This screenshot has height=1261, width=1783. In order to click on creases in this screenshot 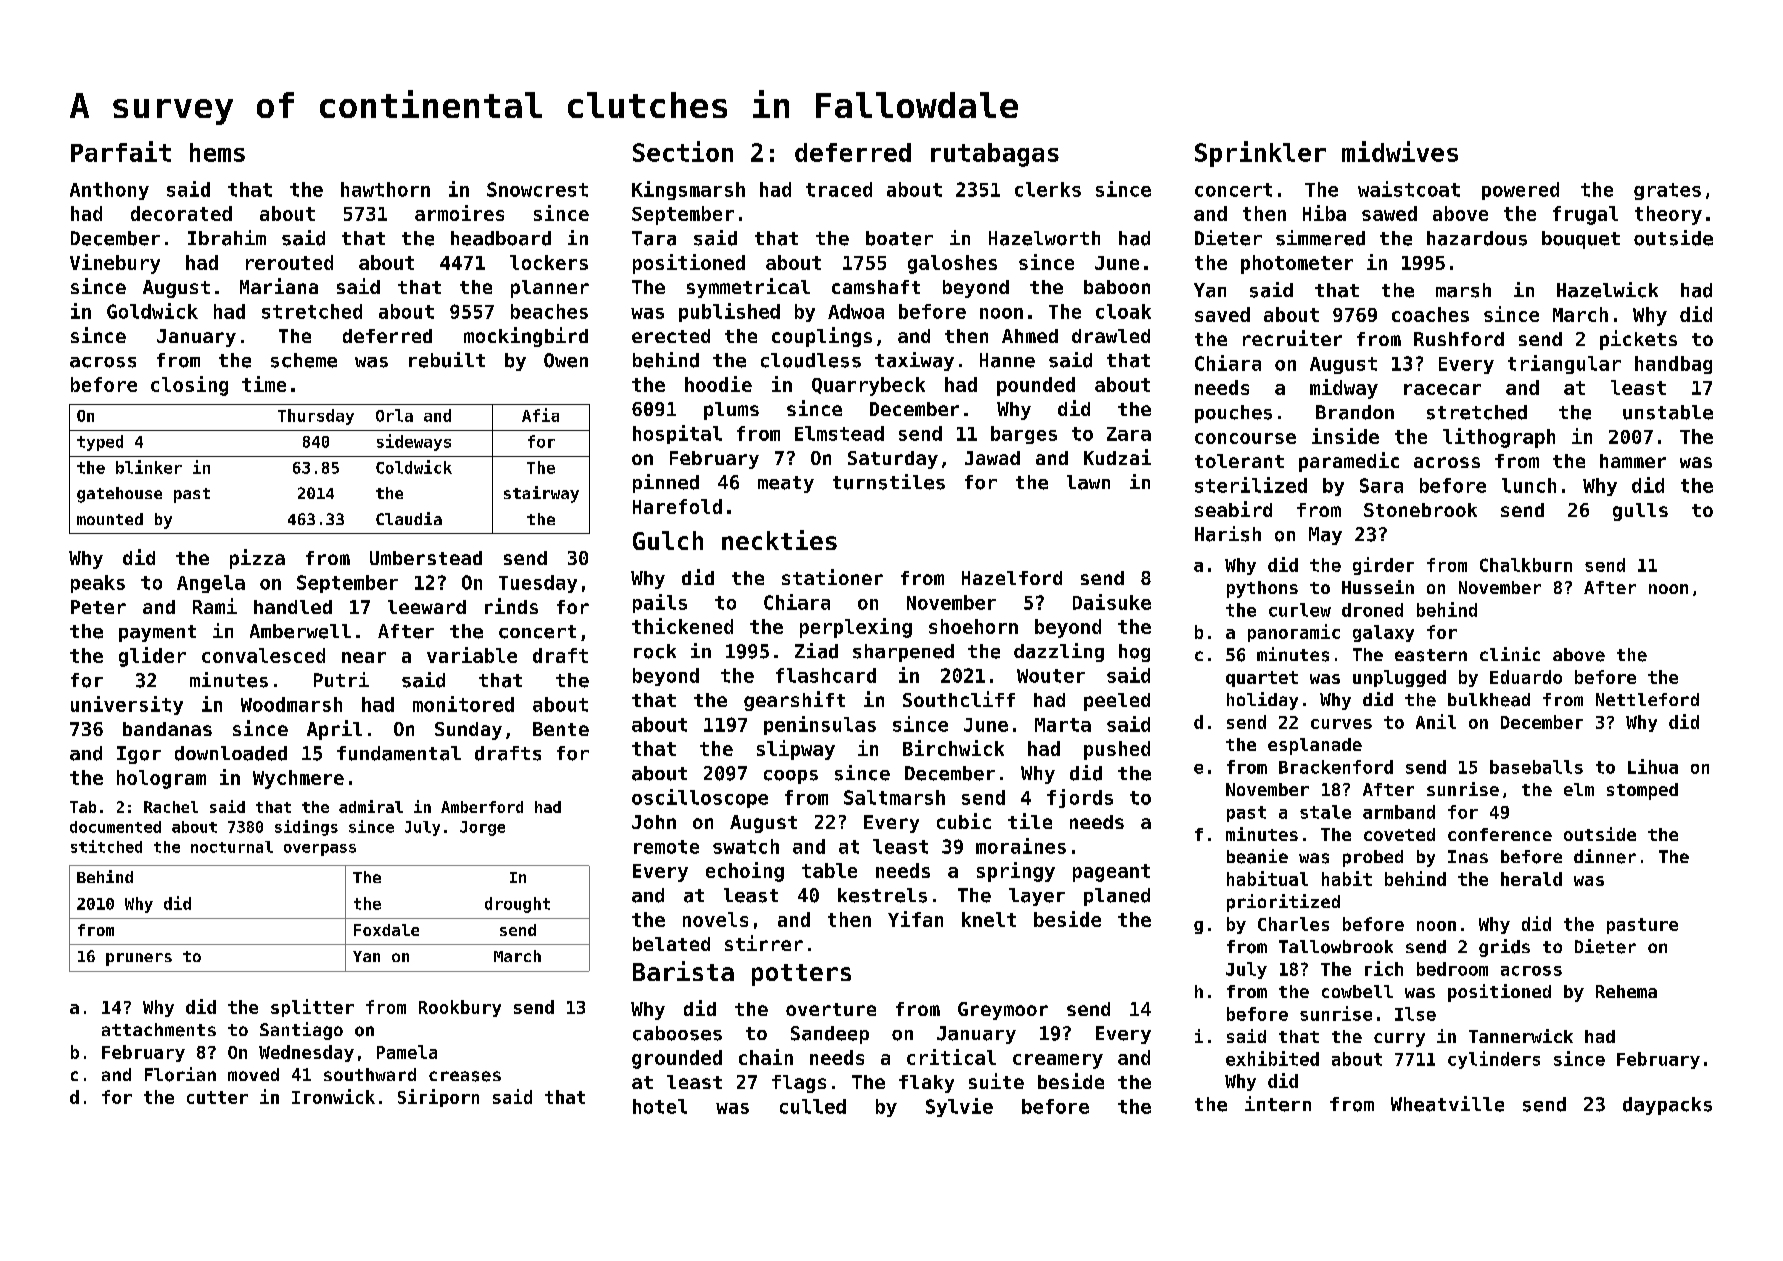, I will do `click(465, 1076)`.
